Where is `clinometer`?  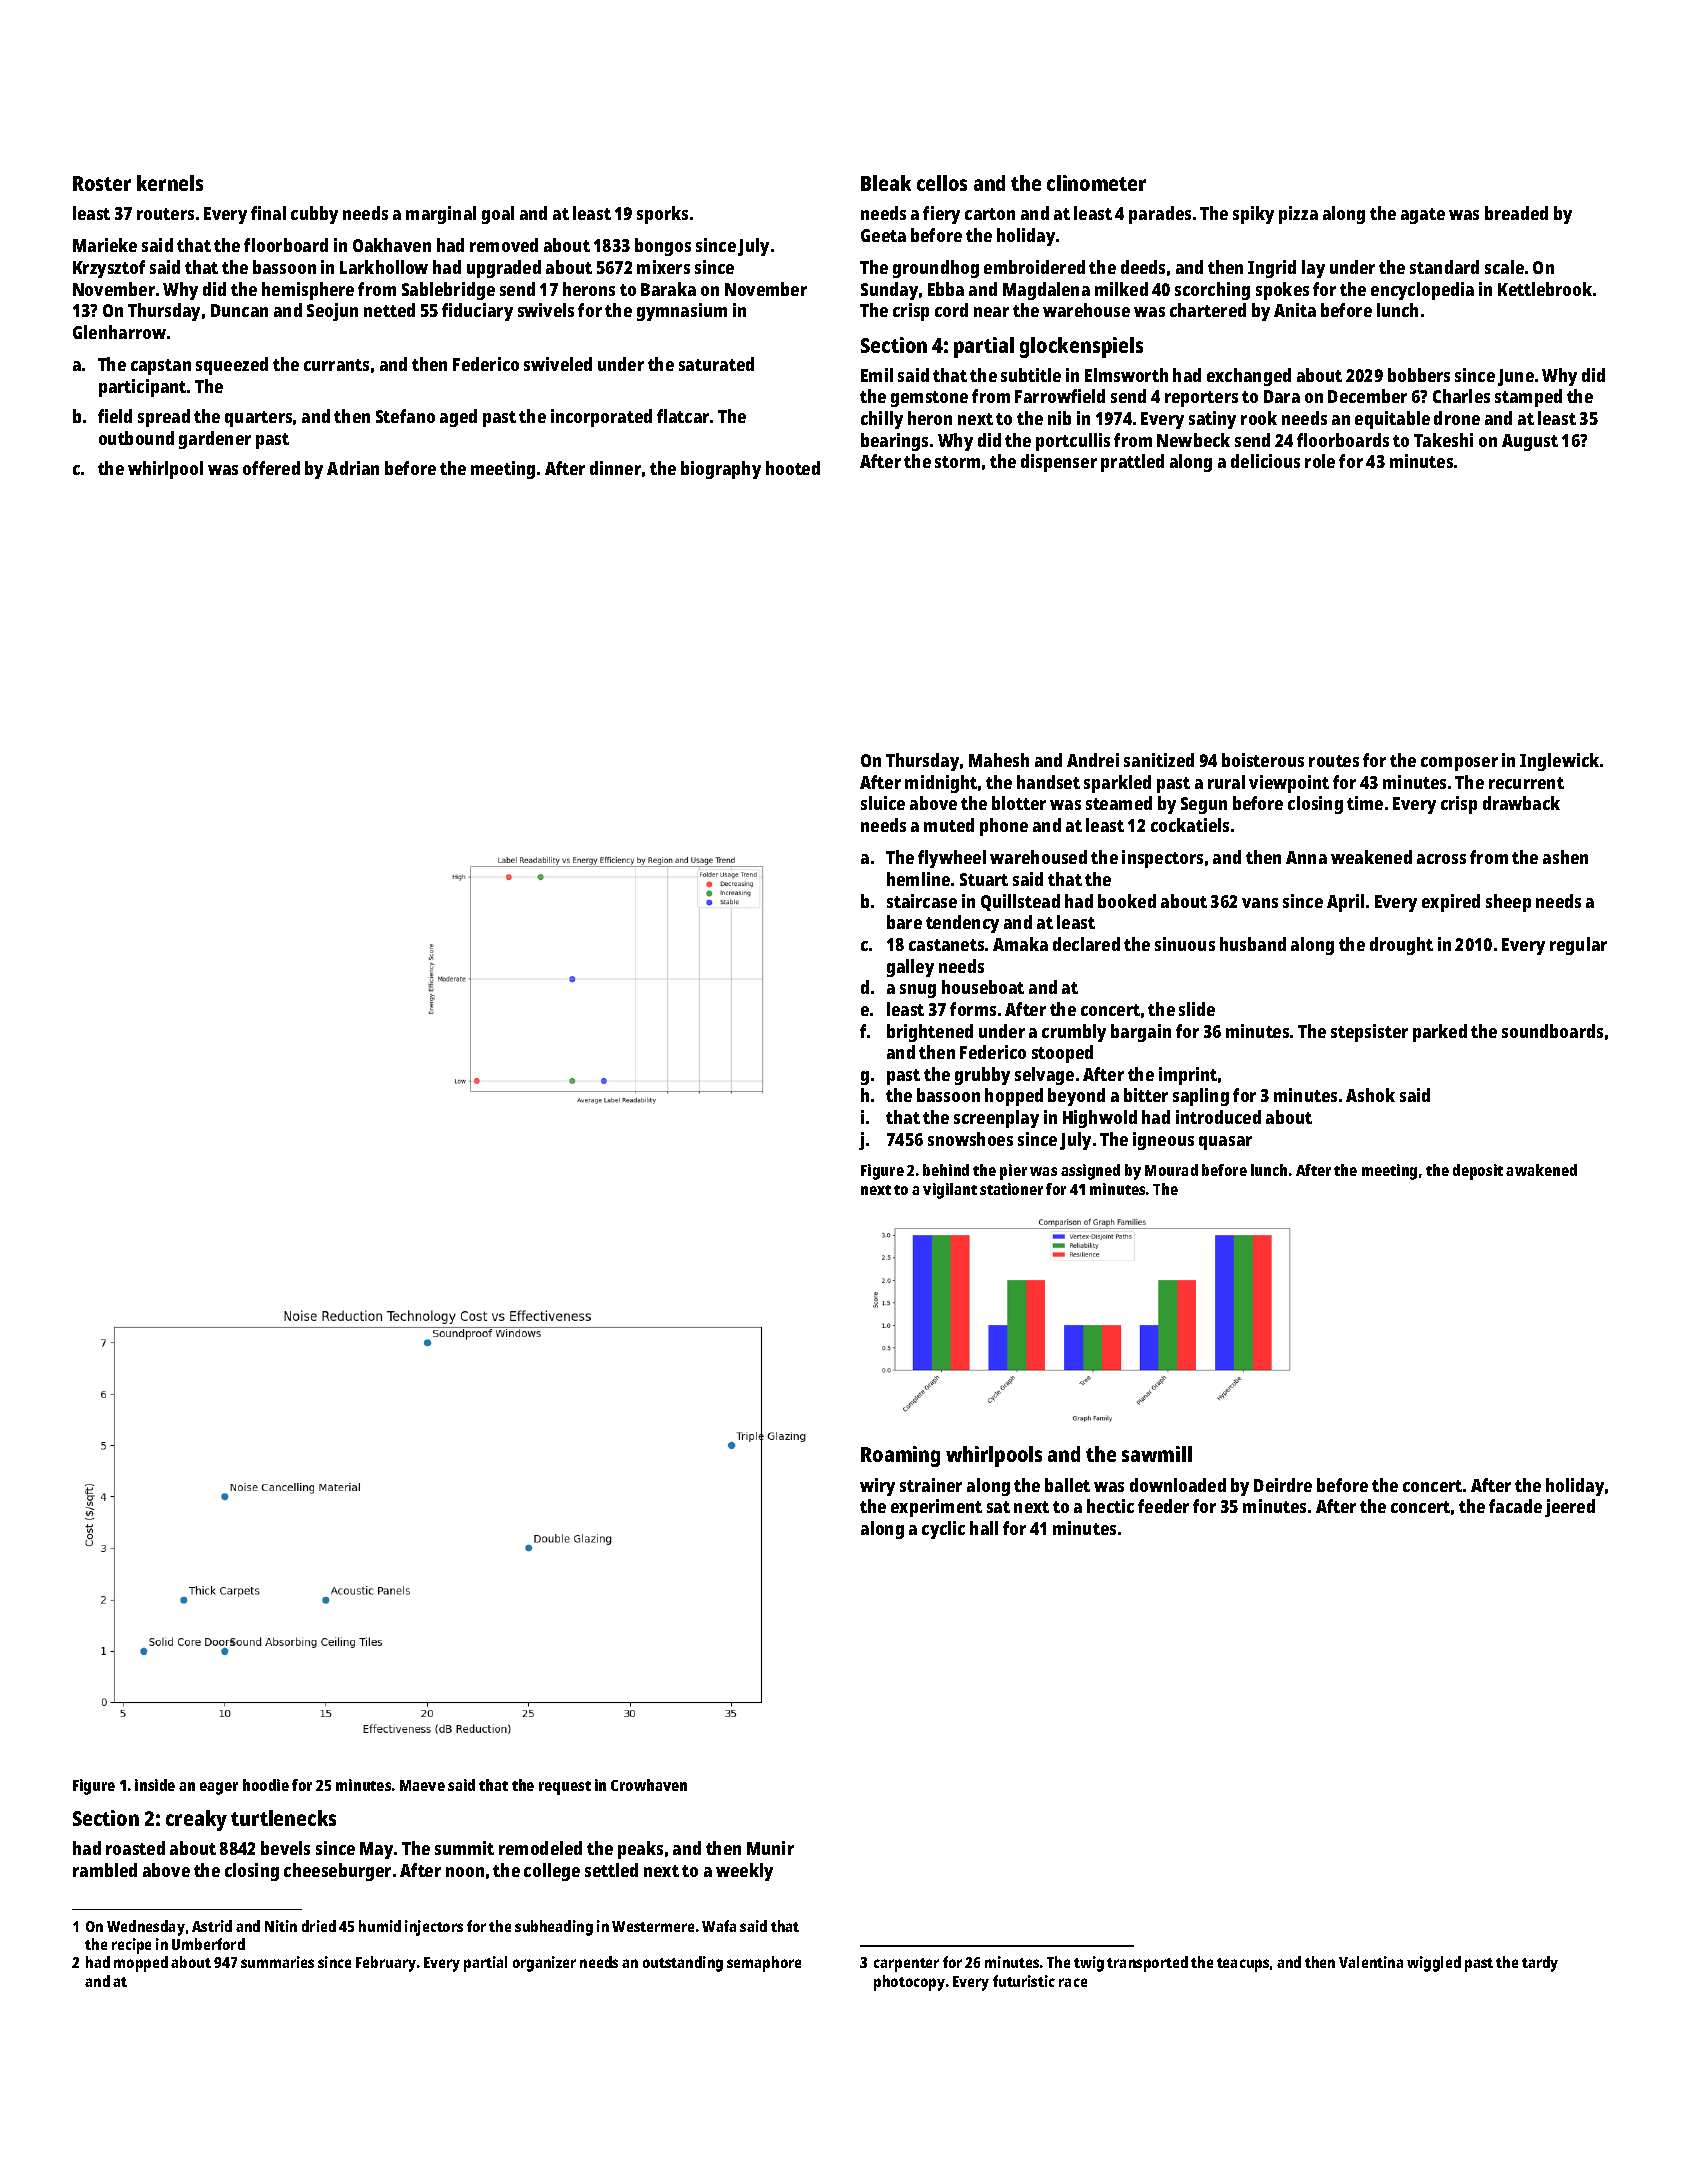 clinometer is located at coordinates (1096, 183).
